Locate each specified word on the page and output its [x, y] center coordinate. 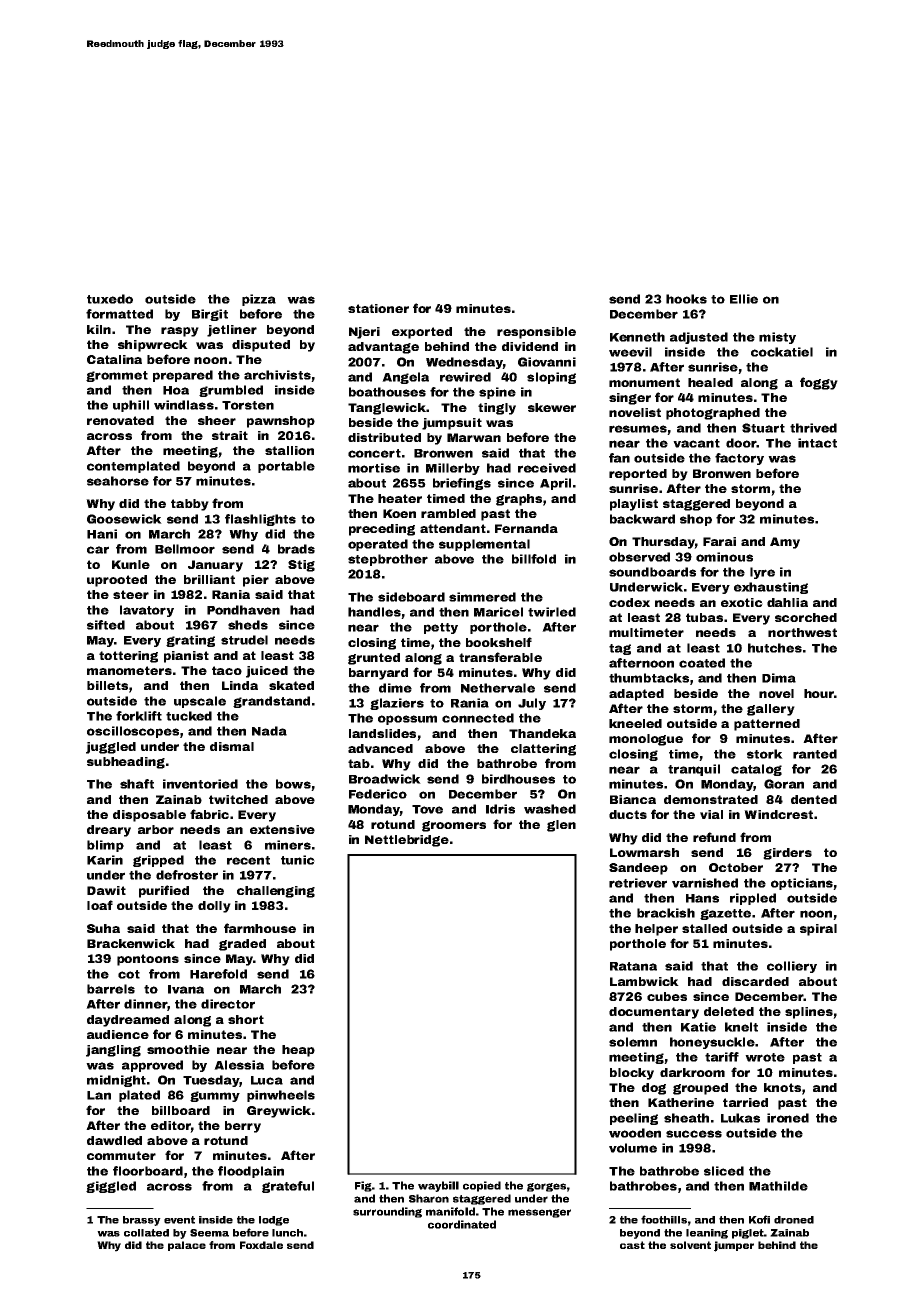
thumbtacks [649, 678]
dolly [214, 907]
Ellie [744, 299]
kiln [99, 329]
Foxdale [261, 1245]
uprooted [117, 581]
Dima [779, 678]
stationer [378, 308]
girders [787, 854]
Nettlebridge [407, 841]
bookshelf [499, 642]
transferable [500, 657]
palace [187, 1246]
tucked [189, 716]
